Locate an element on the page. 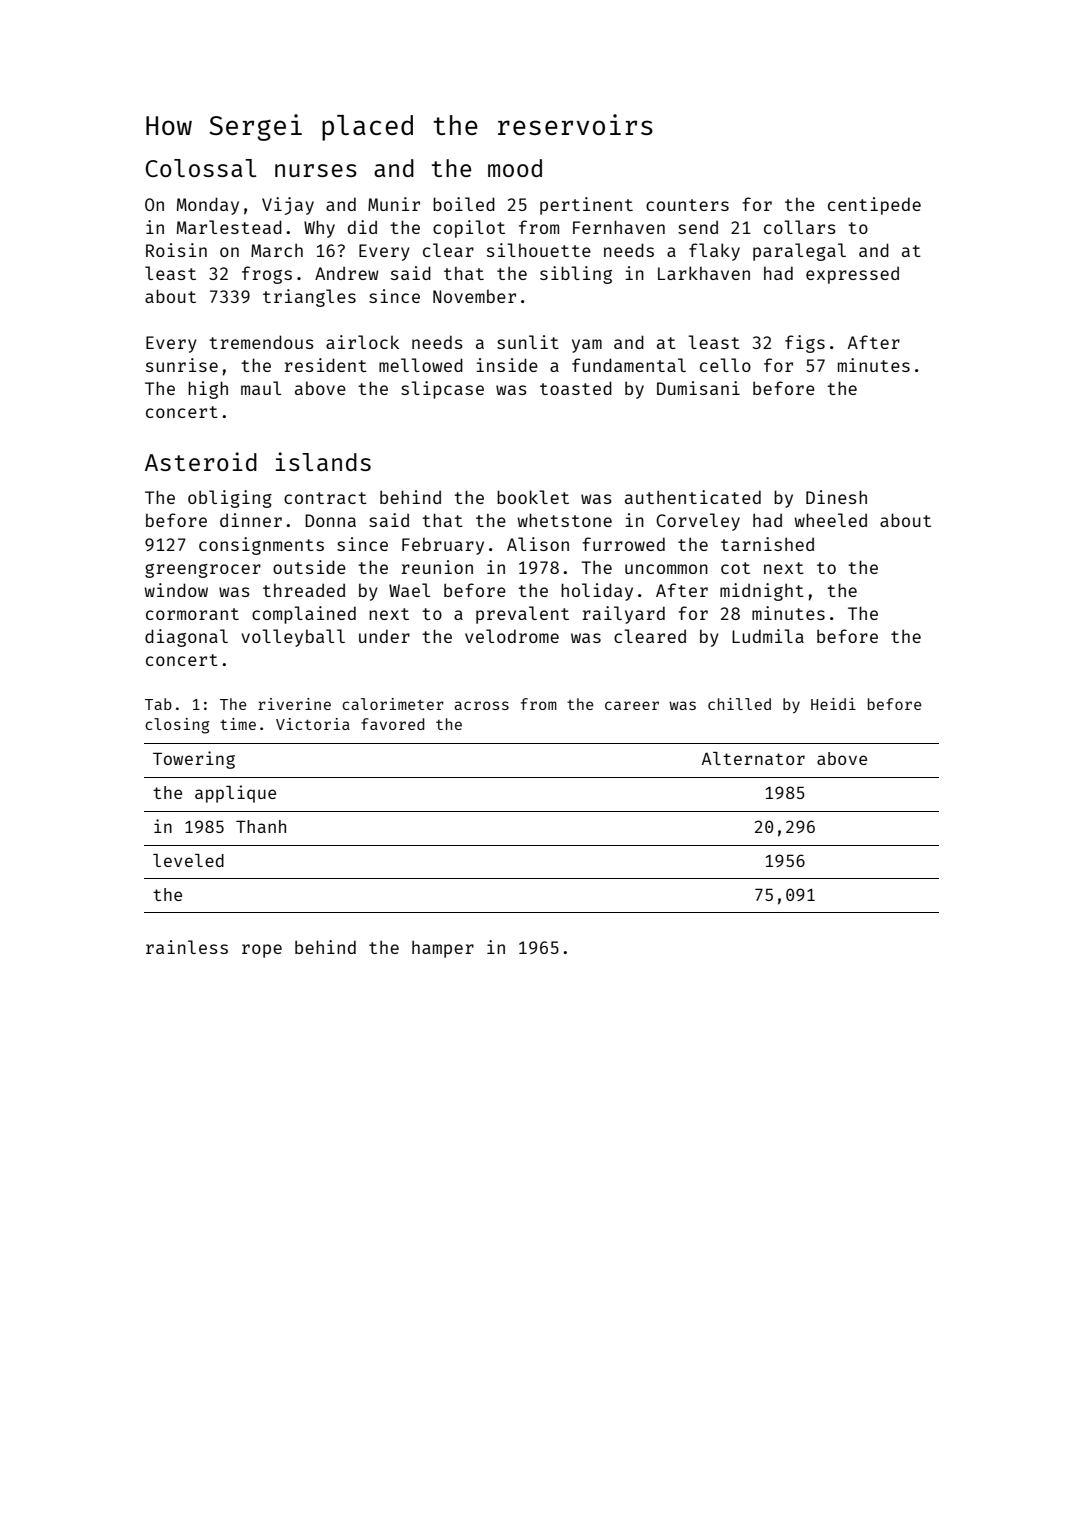 The width and height of the image is (1084, 1533). rope is located at coordinates (262, 951).
